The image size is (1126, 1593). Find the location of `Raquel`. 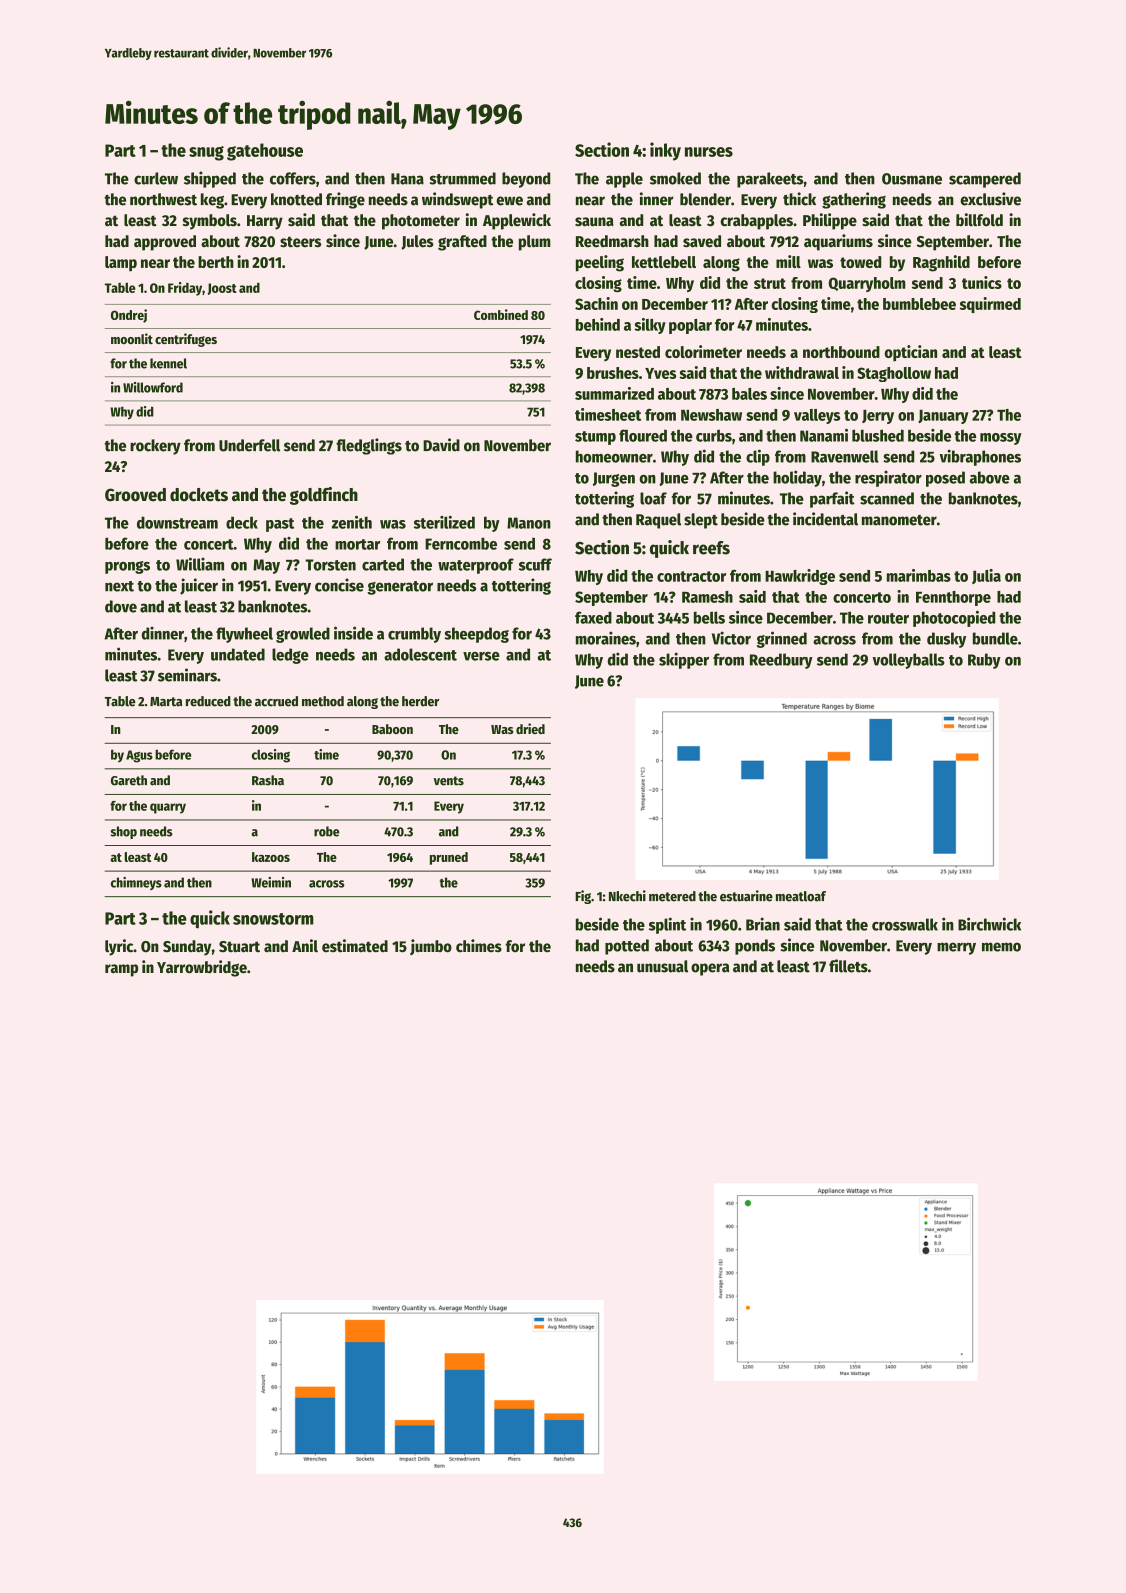

Raquel is located at coordinates (658, 521).
